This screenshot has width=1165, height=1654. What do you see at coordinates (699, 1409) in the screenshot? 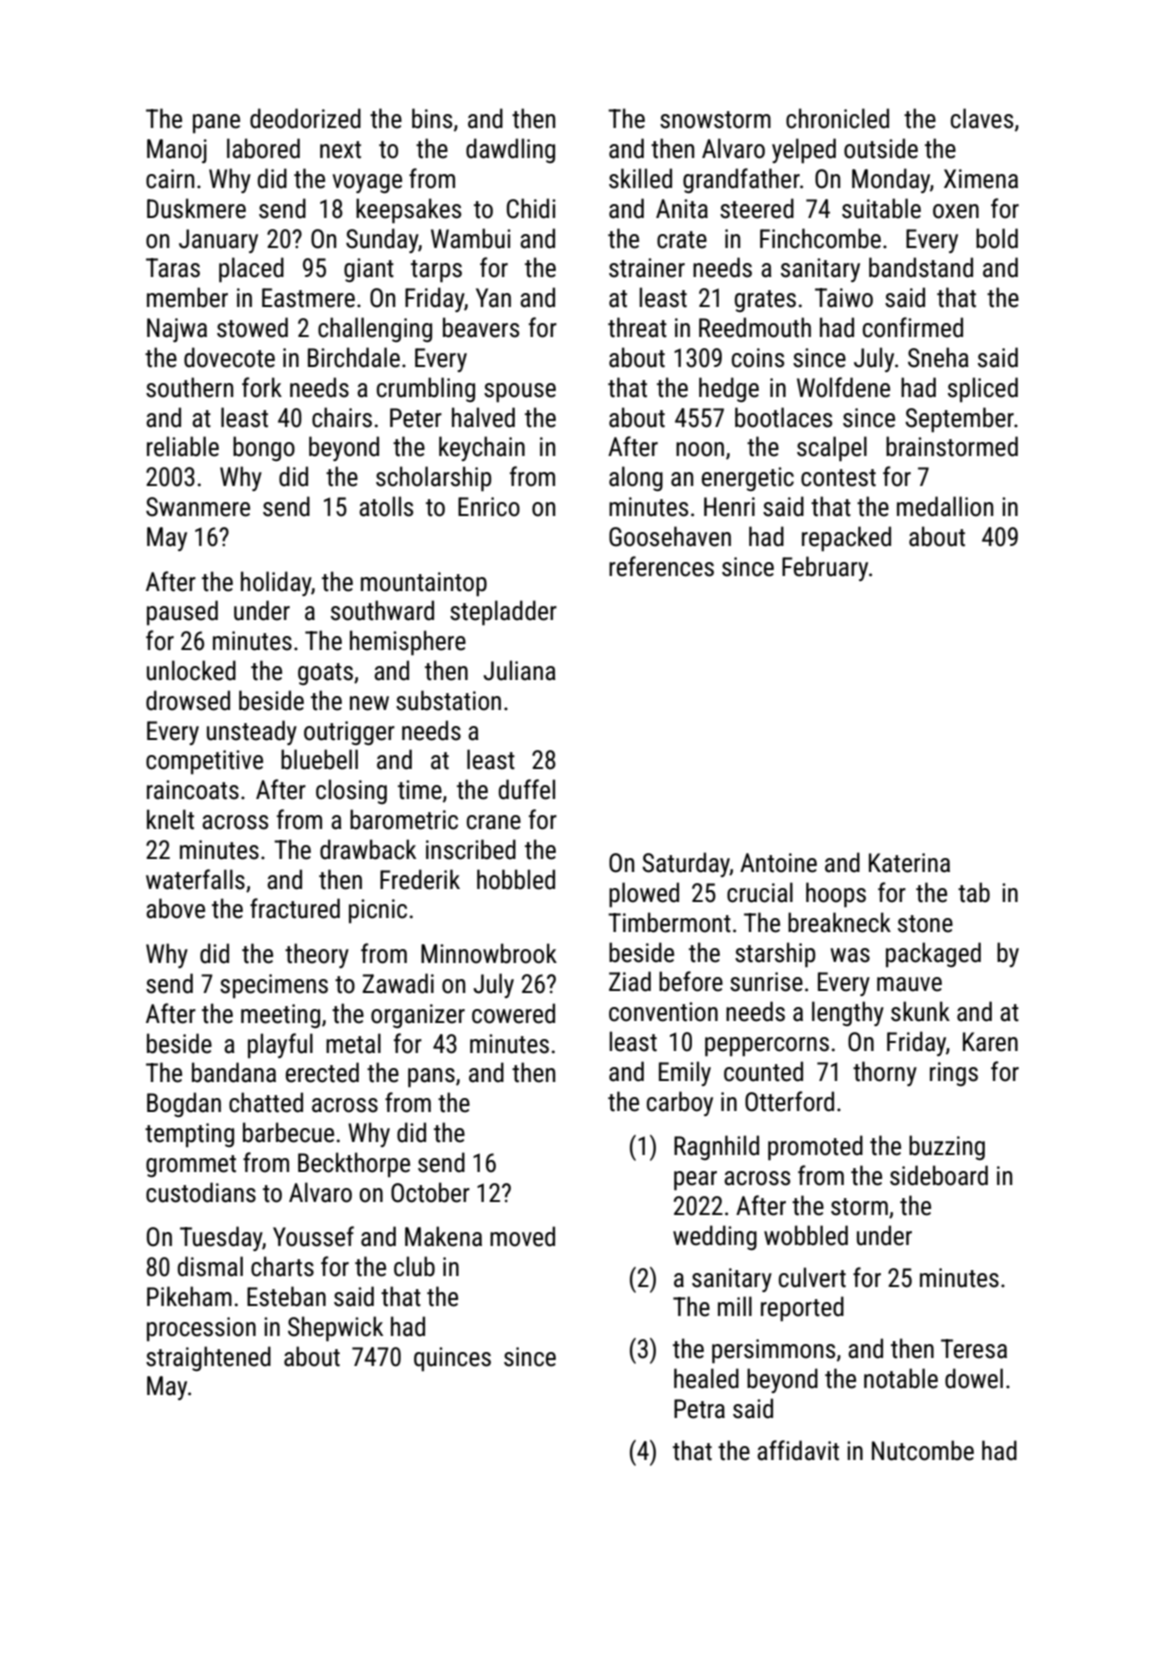
I see `Petra` at bounding box center [699, 1409].
